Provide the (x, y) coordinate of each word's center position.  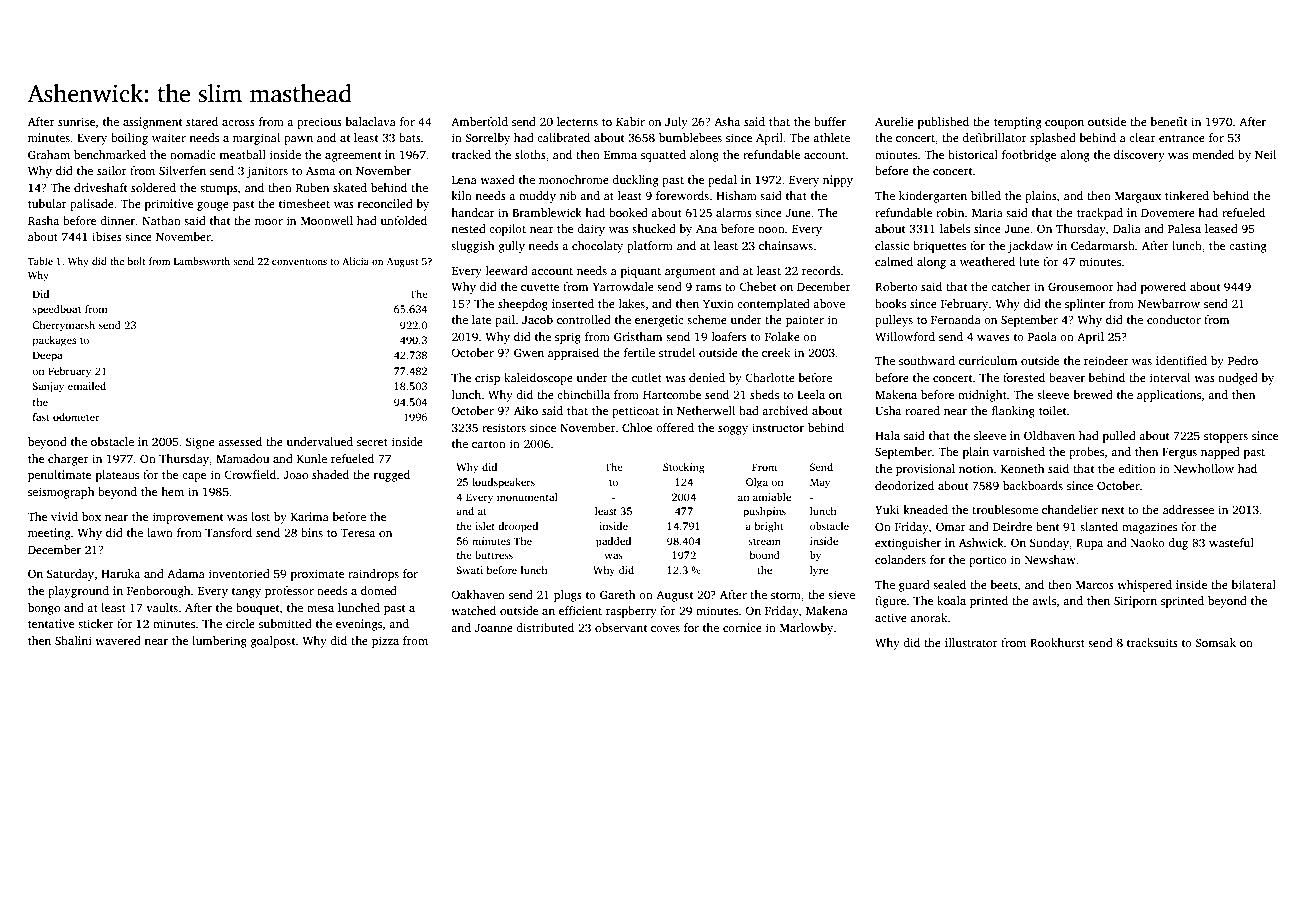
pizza (385, 642)
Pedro (1243, 360)
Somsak (1215, 642)
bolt (136, 261)
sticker (96, 623)
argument (690, 273)
